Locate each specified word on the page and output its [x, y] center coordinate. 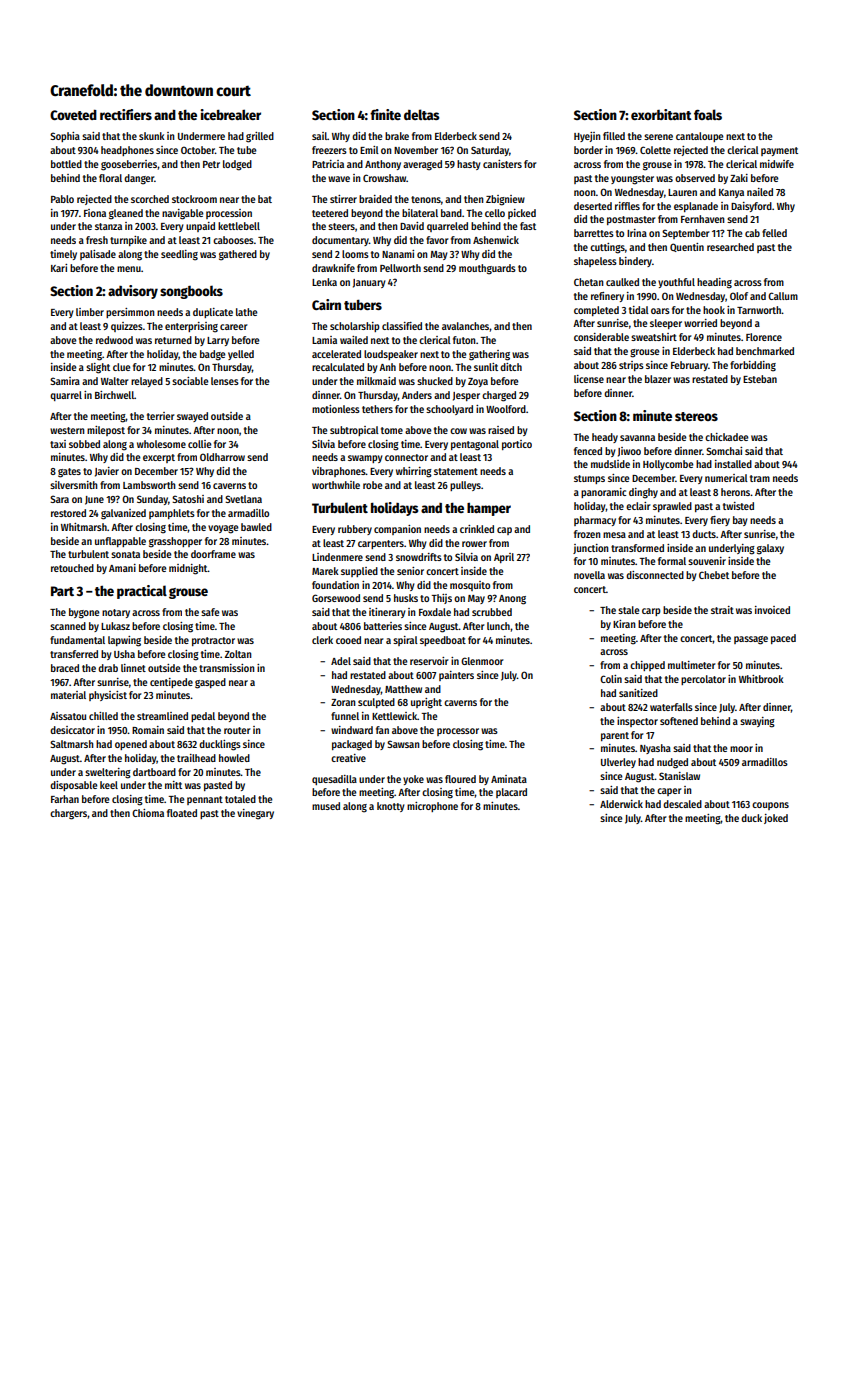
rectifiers [126, 114]
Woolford [506, 409]
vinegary [255, 814]
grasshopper [175, 542]
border [588, 150]
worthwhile [336, 485]
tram [760, 478]
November [416, 150]
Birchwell [114, 395]
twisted [738, 506]
